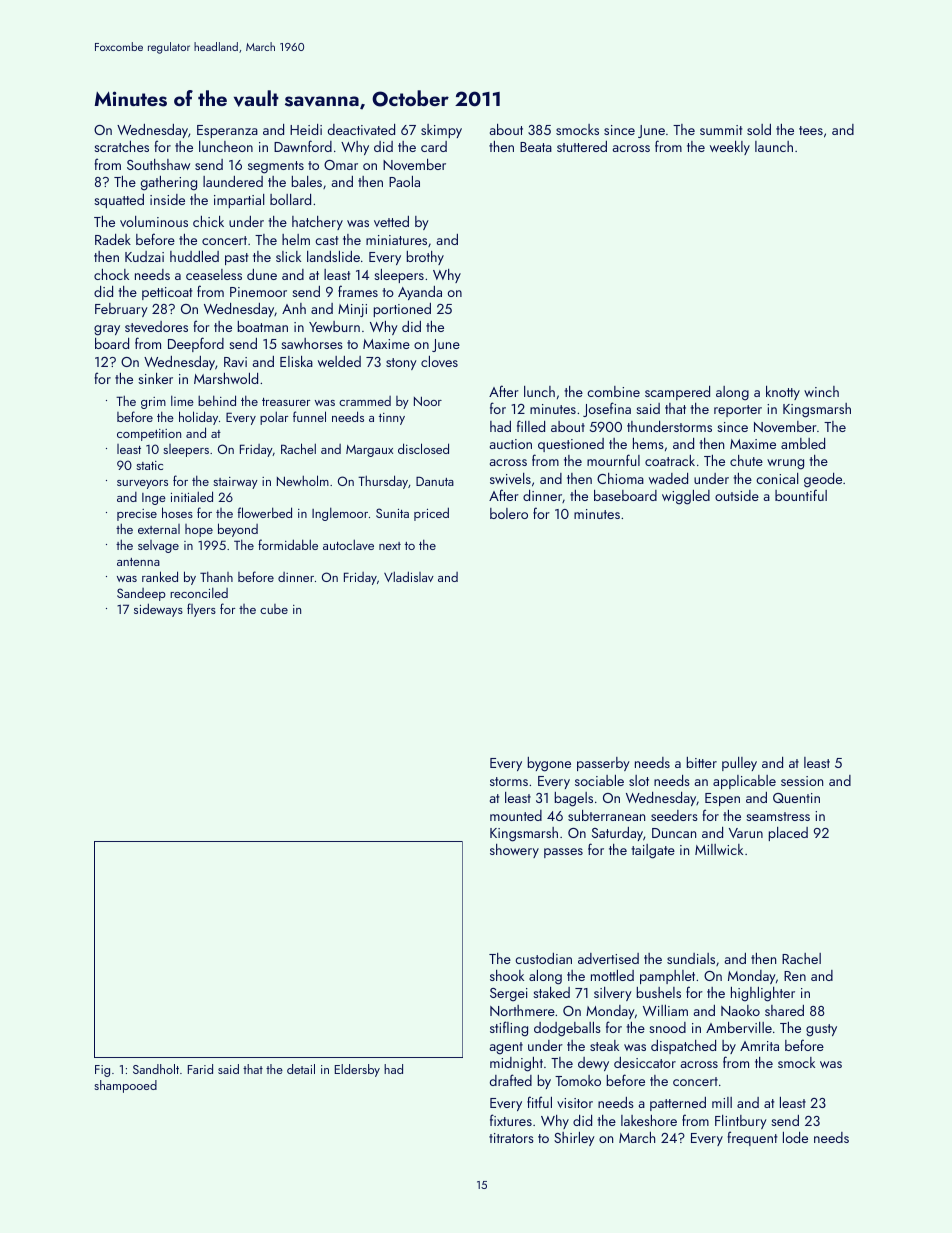  I want to click on wiggled, so click(686, 497).
